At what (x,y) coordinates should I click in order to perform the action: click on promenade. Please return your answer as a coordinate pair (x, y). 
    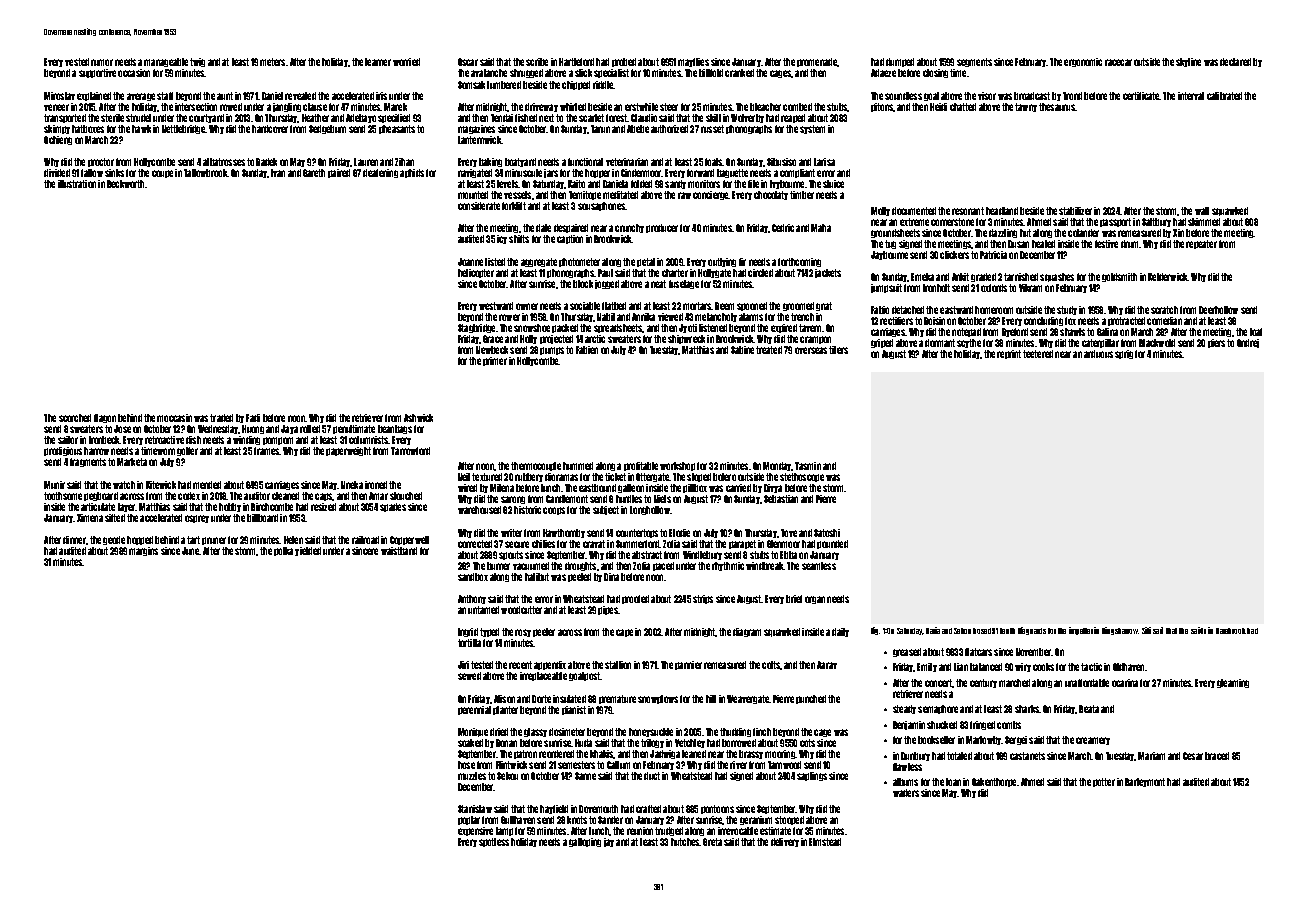
    Looking at the image, I should click on (817, 62).
